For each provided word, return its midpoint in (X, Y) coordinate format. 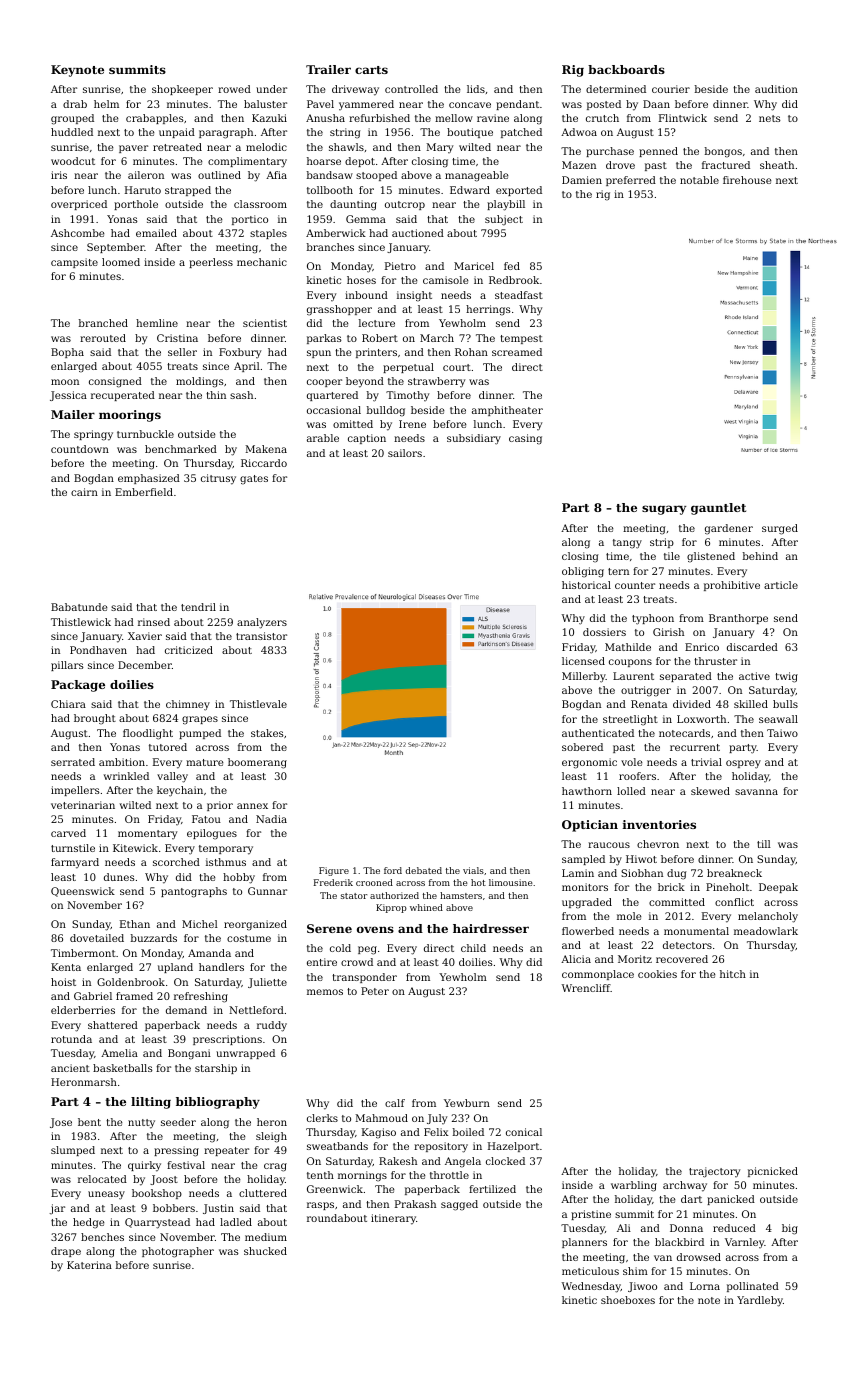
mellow (454, 118)
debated (423, 870)
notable (699, 180)
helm (106, 104)
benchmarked (181, 449)
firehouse (747, 180)
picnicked (773, 1172)
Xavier (145, 636)
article (781, 585)
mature (205, 762)
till (764, 844)
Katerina (89, 1265)
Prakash (415, 1204)
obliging (583, 572)
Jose (61, 1123)
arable (323, 438)
